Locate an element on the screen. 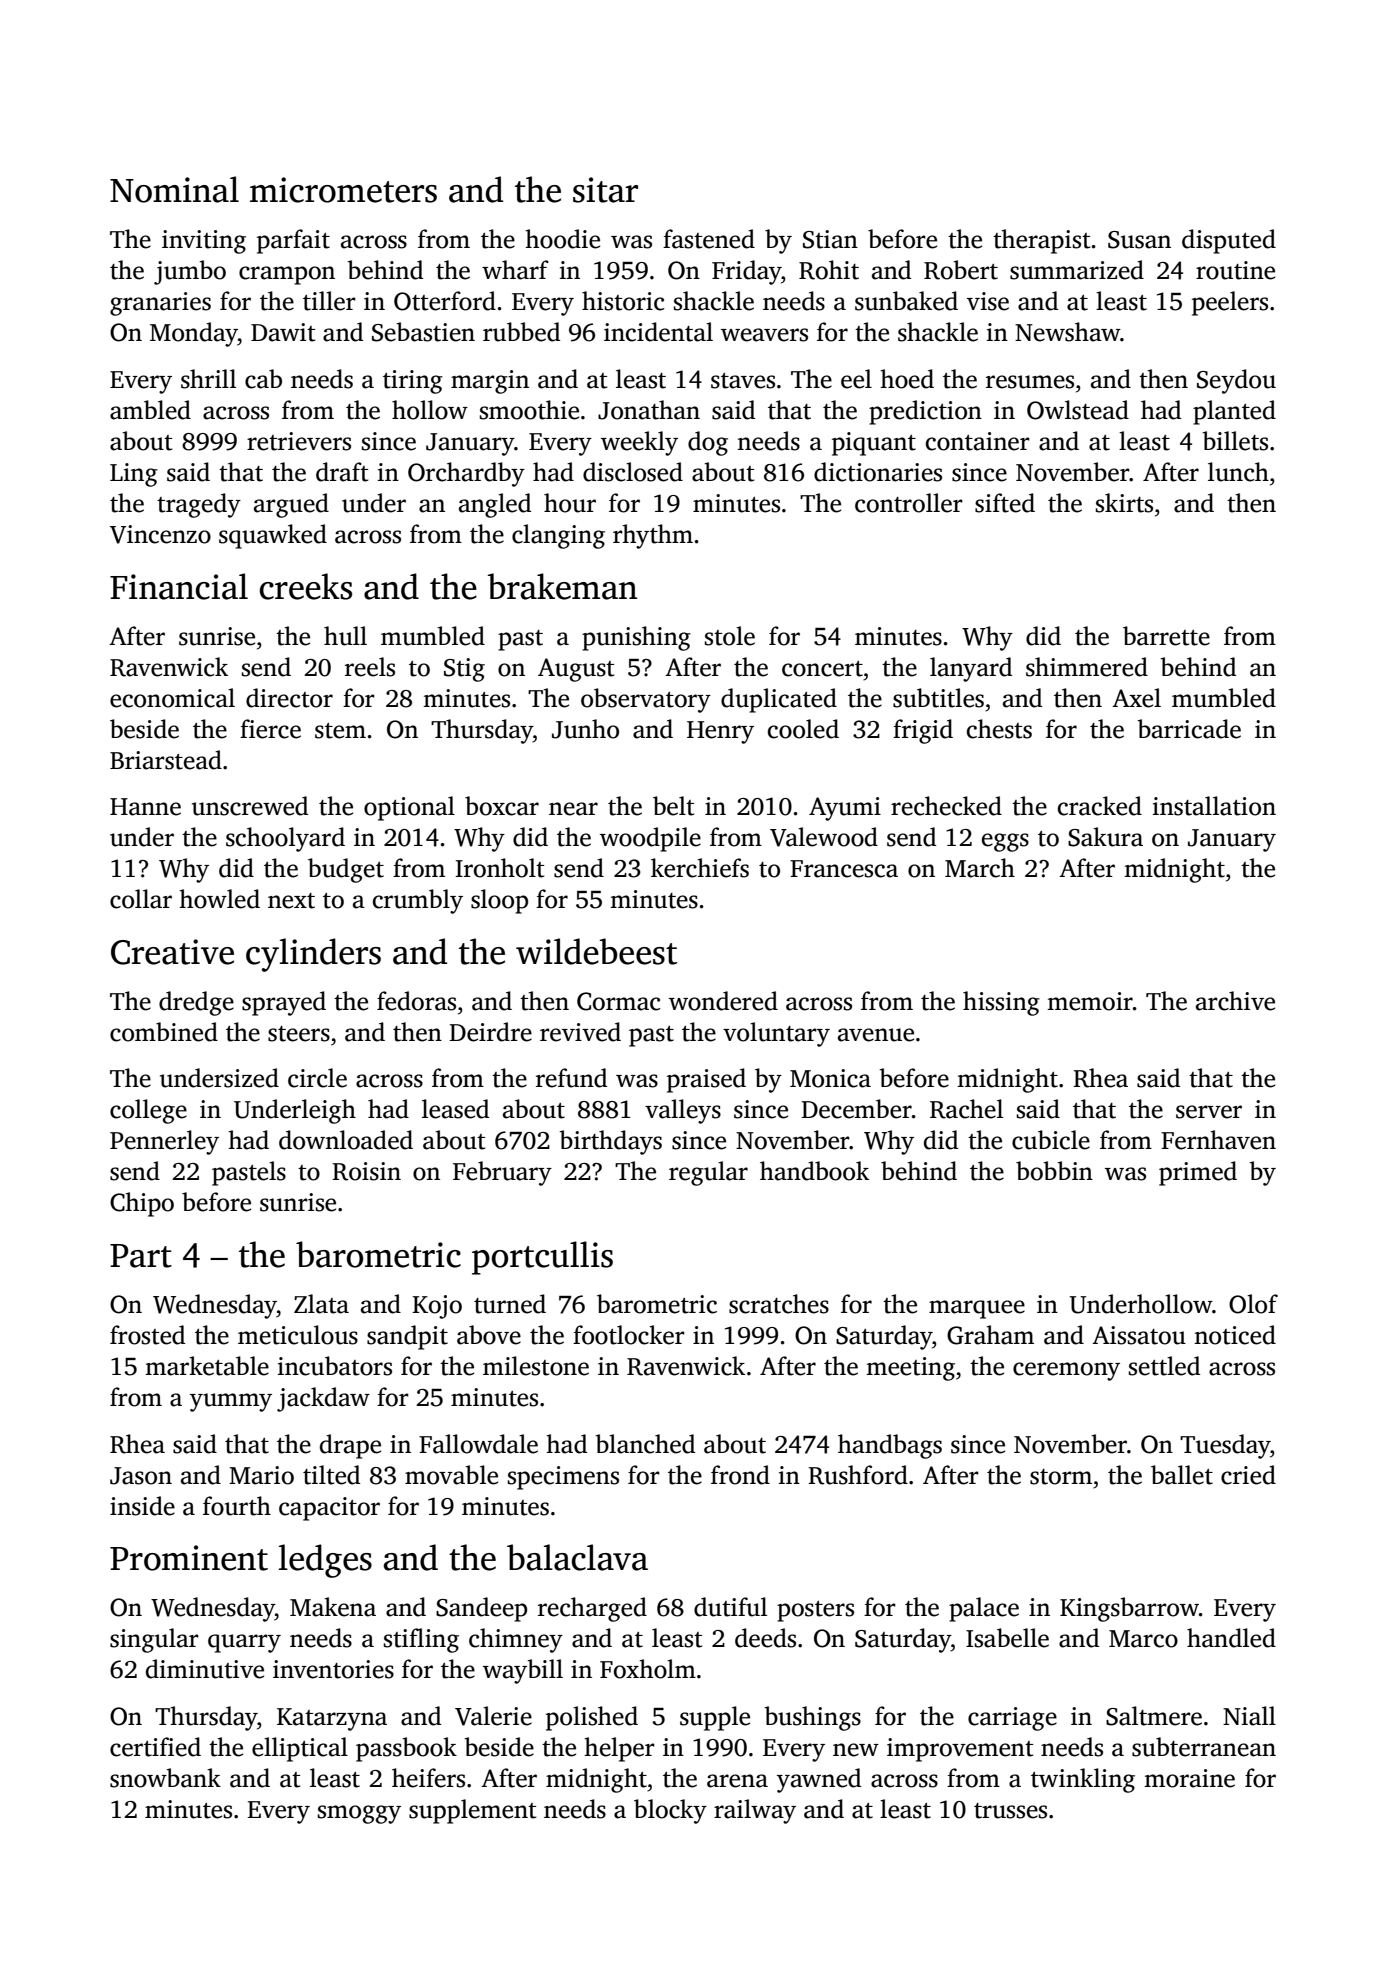 The width and height of the screenshot is (1386, 1969). Francesca is located at coordinates (844, 869).
